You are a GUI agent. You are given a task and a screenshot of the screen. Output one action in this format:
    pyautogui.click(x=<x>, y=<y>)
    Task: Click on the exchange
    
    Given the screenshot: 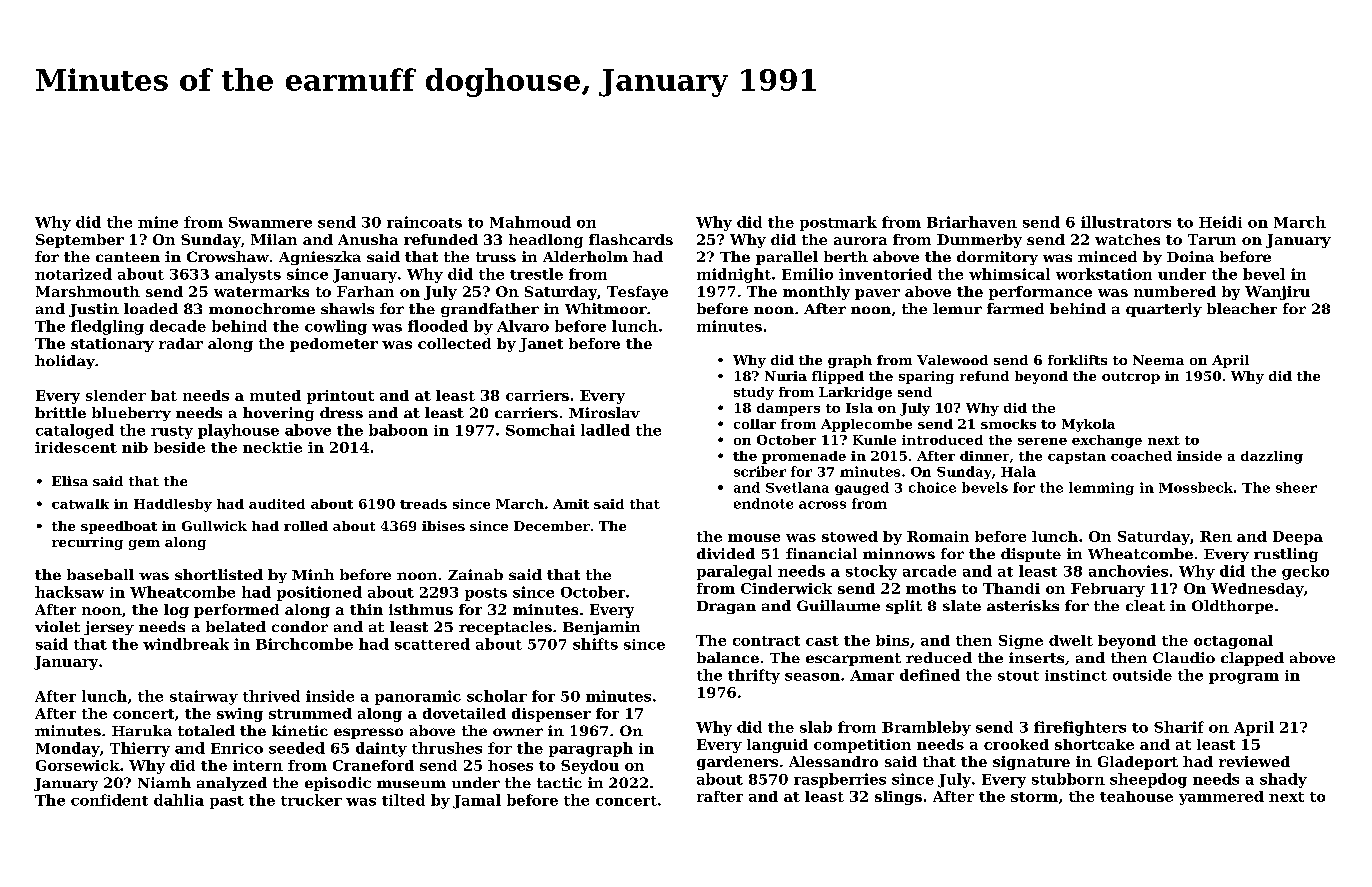 What is the action you would take?
    pyautogui.click(x=1107, y=441)
